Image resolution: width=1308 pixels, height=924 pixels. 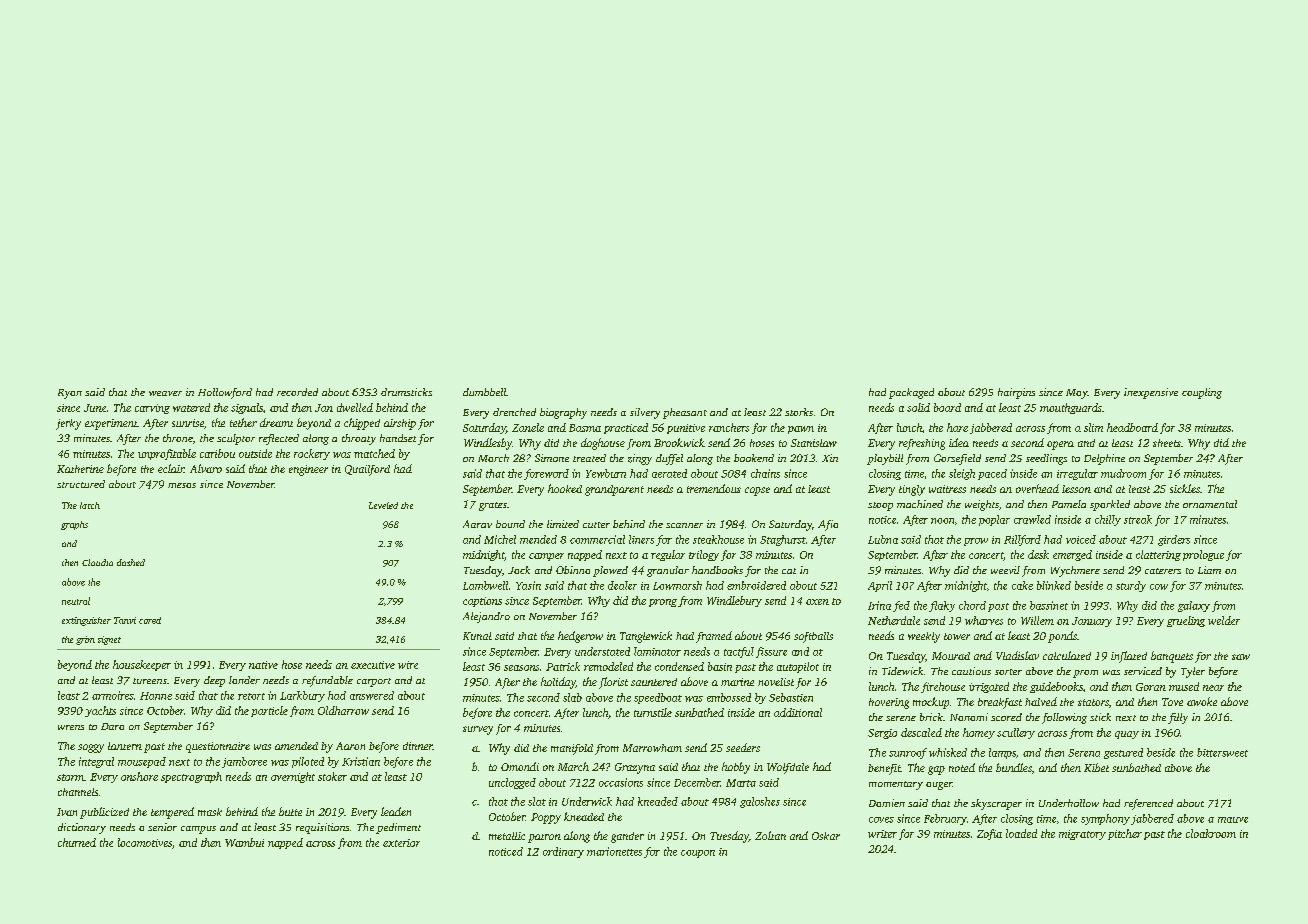 I want to click on dreamt, so click(x=276, y=422).
